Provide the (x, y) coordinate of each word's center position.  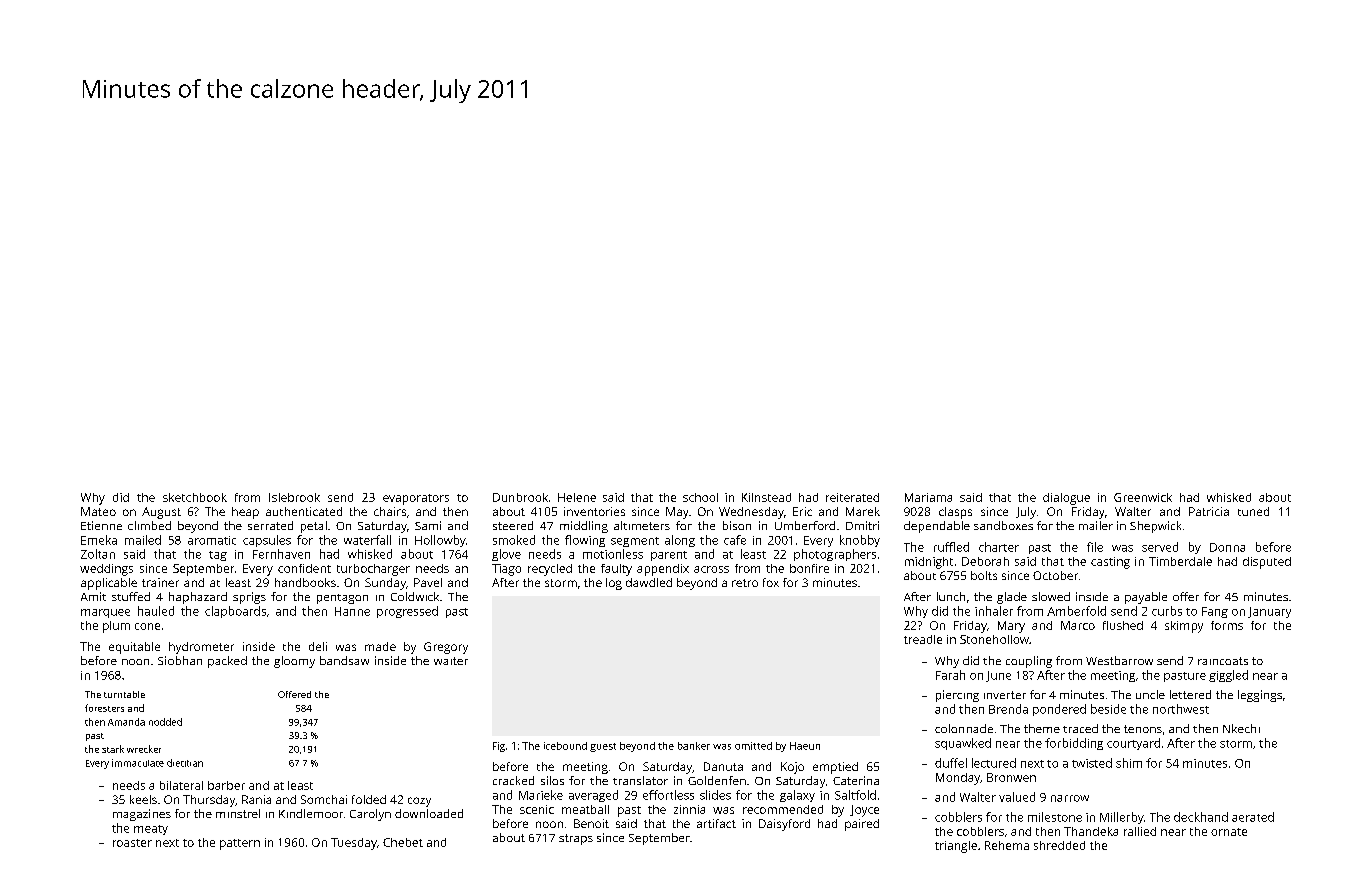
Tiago (506, 570)
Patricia (1209, 511)
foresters (104, 708)
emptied (835, 768)
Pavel (428, 582)
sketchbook (195, 497)
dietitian (185, 763)
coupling (1029, 662)
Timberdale (1180, 561)
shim (1129, 763)
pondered (1059, 710)
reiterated (852, 497)
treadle (923, 639)
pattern (240, 844)
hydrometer (201, 648)
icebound (565, 746)
